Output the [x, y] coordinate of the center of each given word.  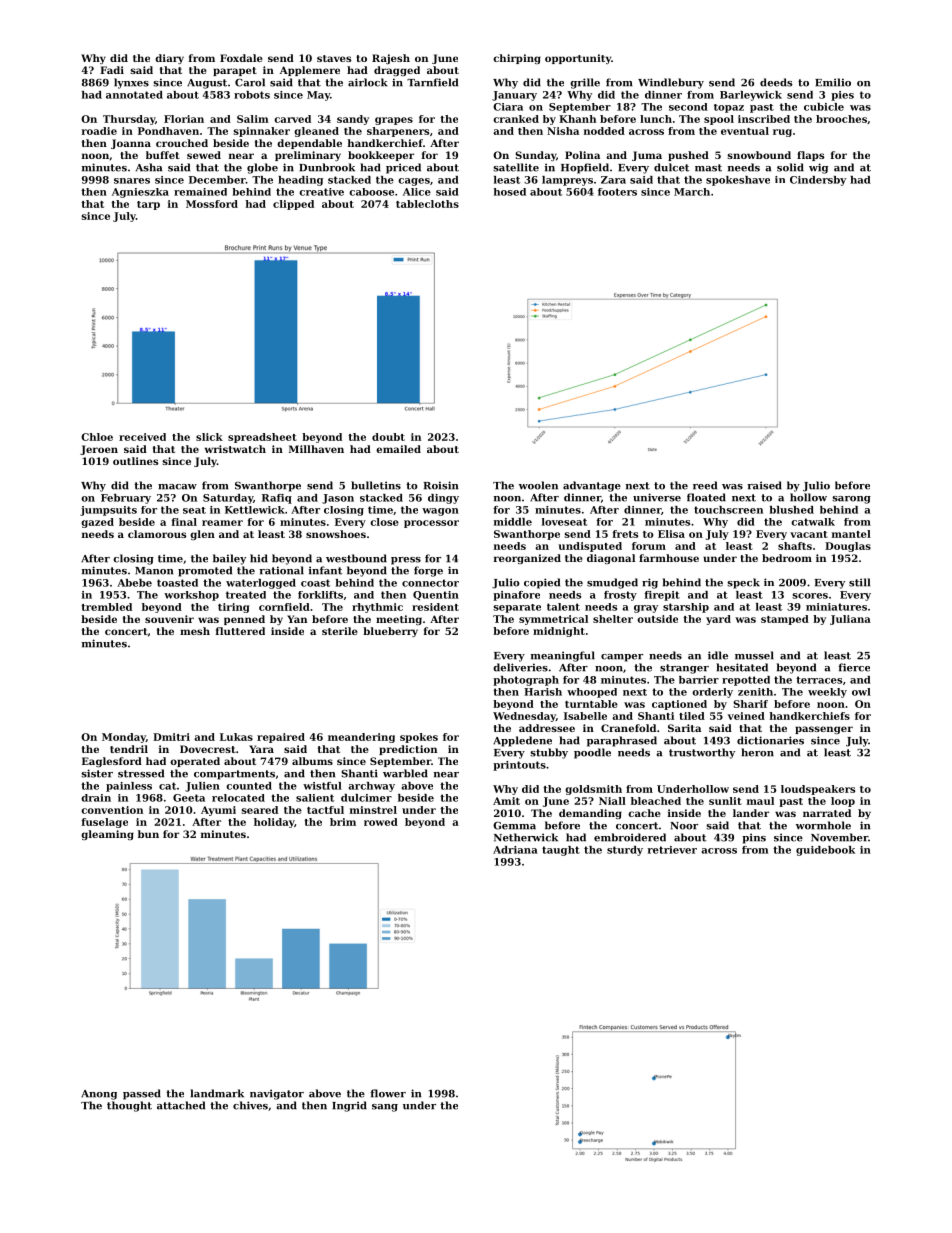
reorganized [527, 559]
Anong [99, 1095]
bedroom [787, 558]
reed [705, 485]
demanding [590, 814]
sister [97, 773]
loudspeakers [818, 790]
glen [202, 535]
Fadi [112, 70]
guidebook [825, 851]
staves [334, 58]
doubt [388, 437]
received [142, 437]
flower [388, 1093]
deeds [776, 82]
